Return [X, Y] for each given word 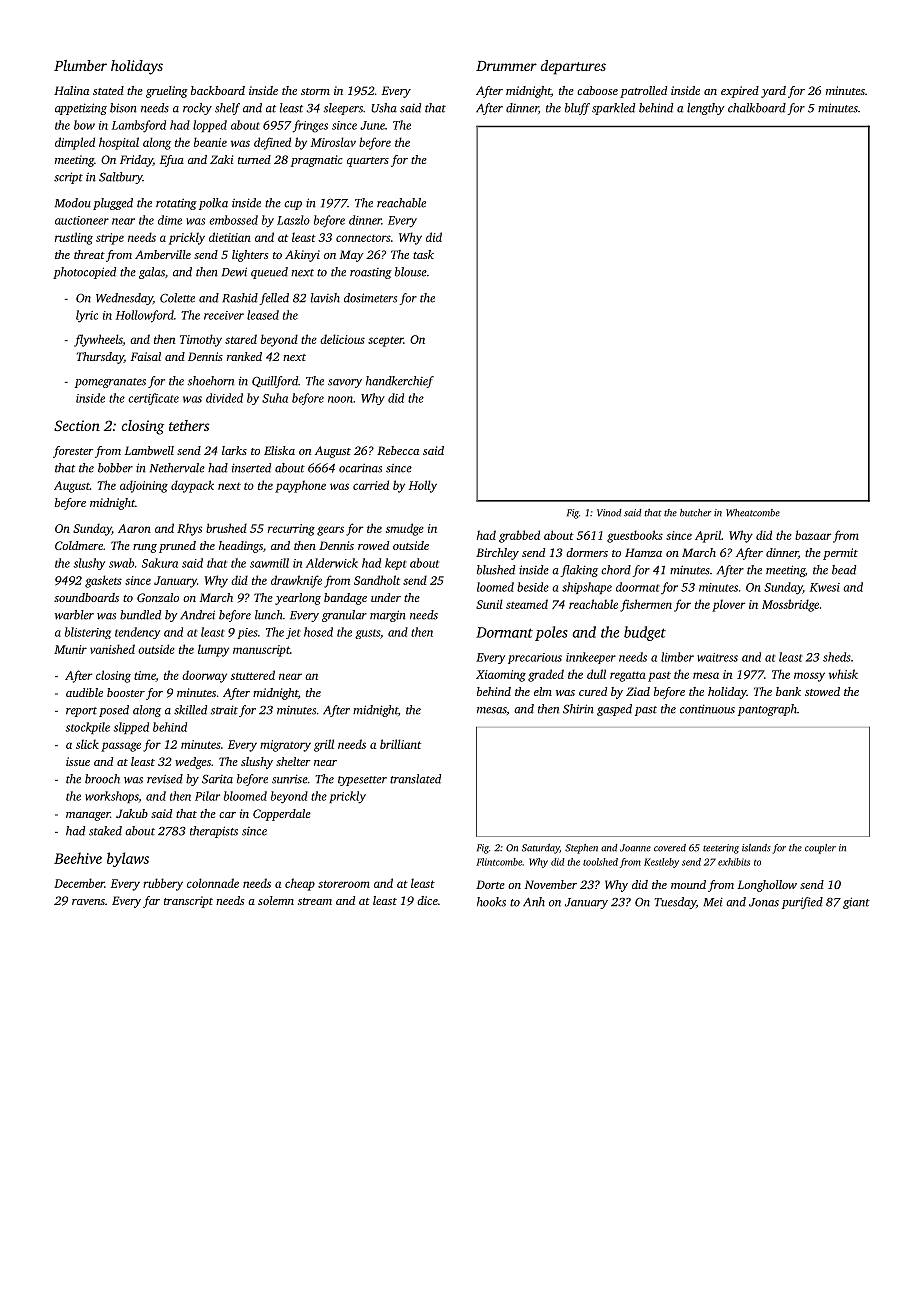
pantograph [767, 710]
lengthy [706, 109]
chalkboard [757, 108]
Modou [73, 203]
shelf [227, 109]
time [145, 676]
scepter [386, 341]
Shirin [578, 709]
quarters [368, 162]
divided [224, 398]
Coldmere [79, 545]
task [423, 254]
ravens [88, 902]
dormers [587, 552]
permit [840, 554]
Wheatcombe [753, 513]
